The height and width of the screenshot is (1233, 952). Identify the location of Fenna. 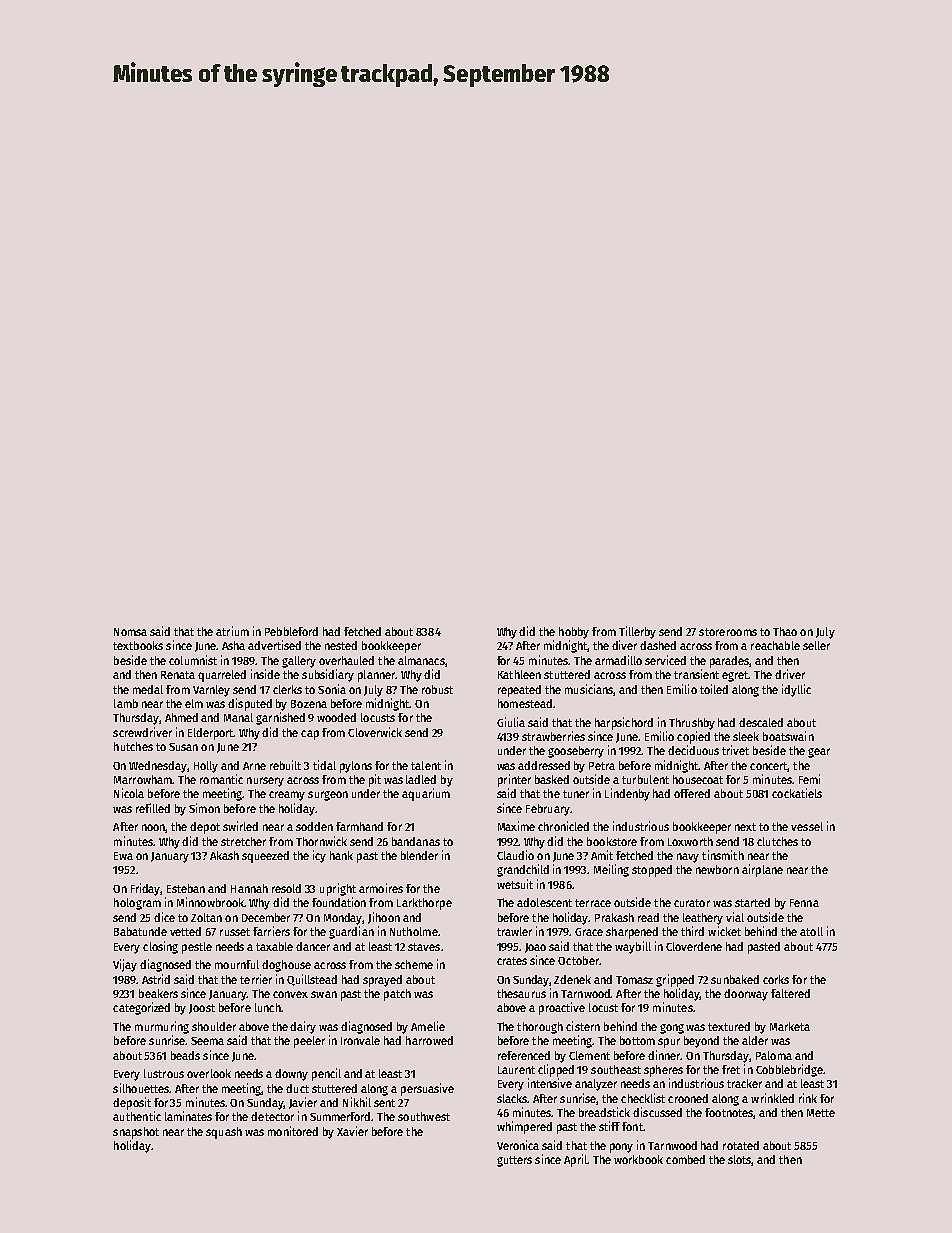
(804, 903).
